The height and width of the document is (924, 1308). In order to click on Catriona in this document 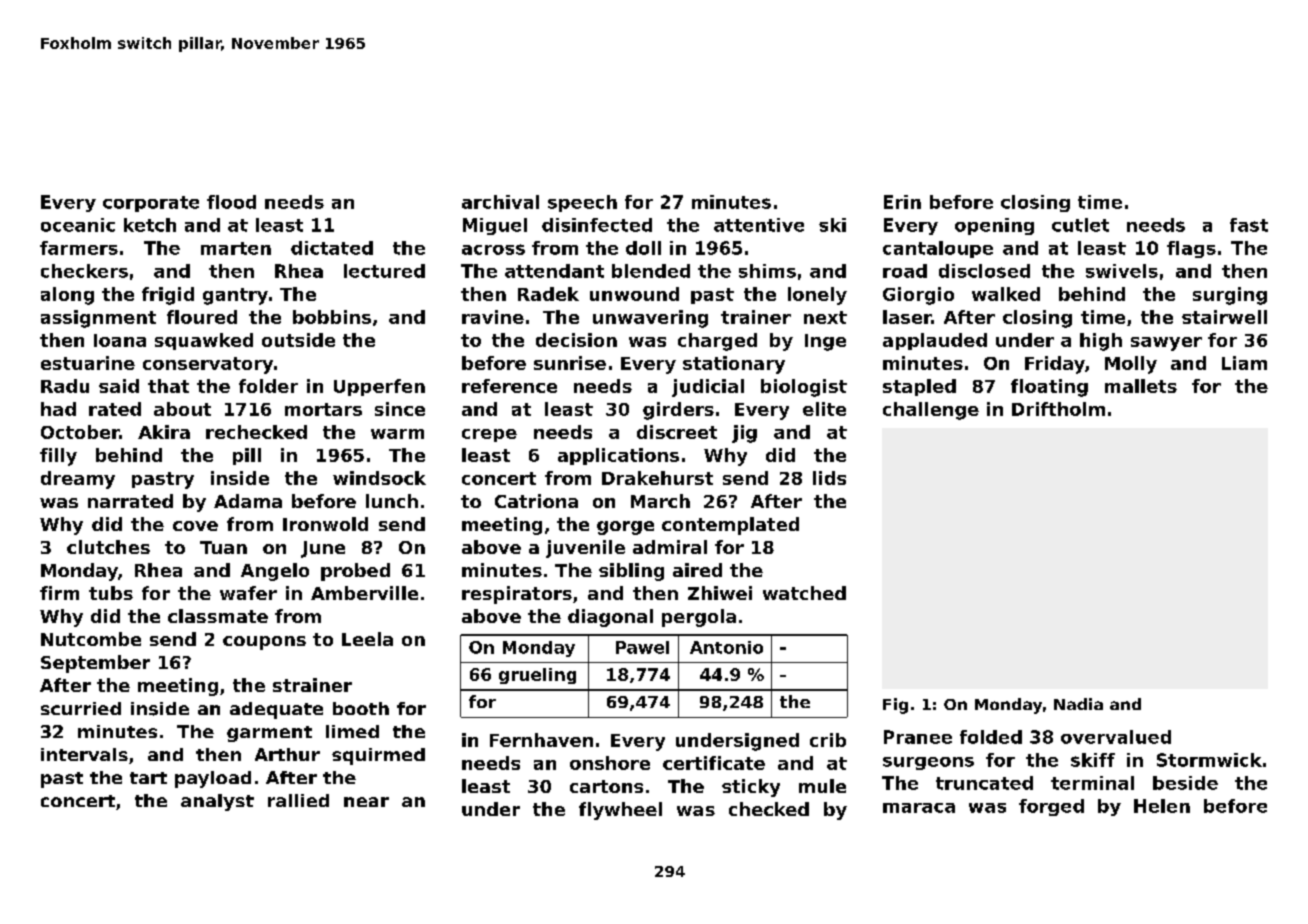, I will do `click(536, 501)`.
